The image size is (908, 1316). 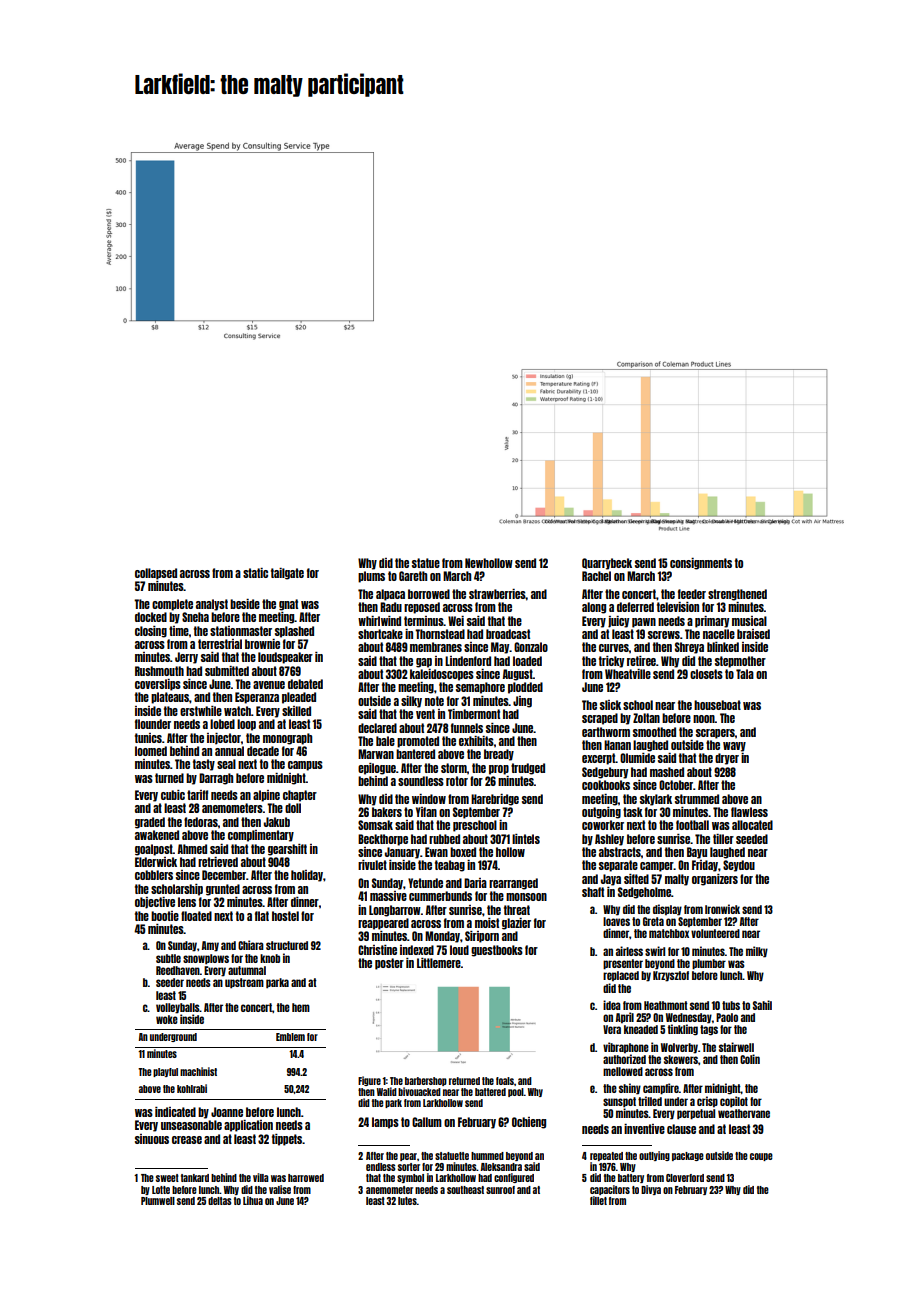 I want to click on skilled, so click(x=296, y=711).
